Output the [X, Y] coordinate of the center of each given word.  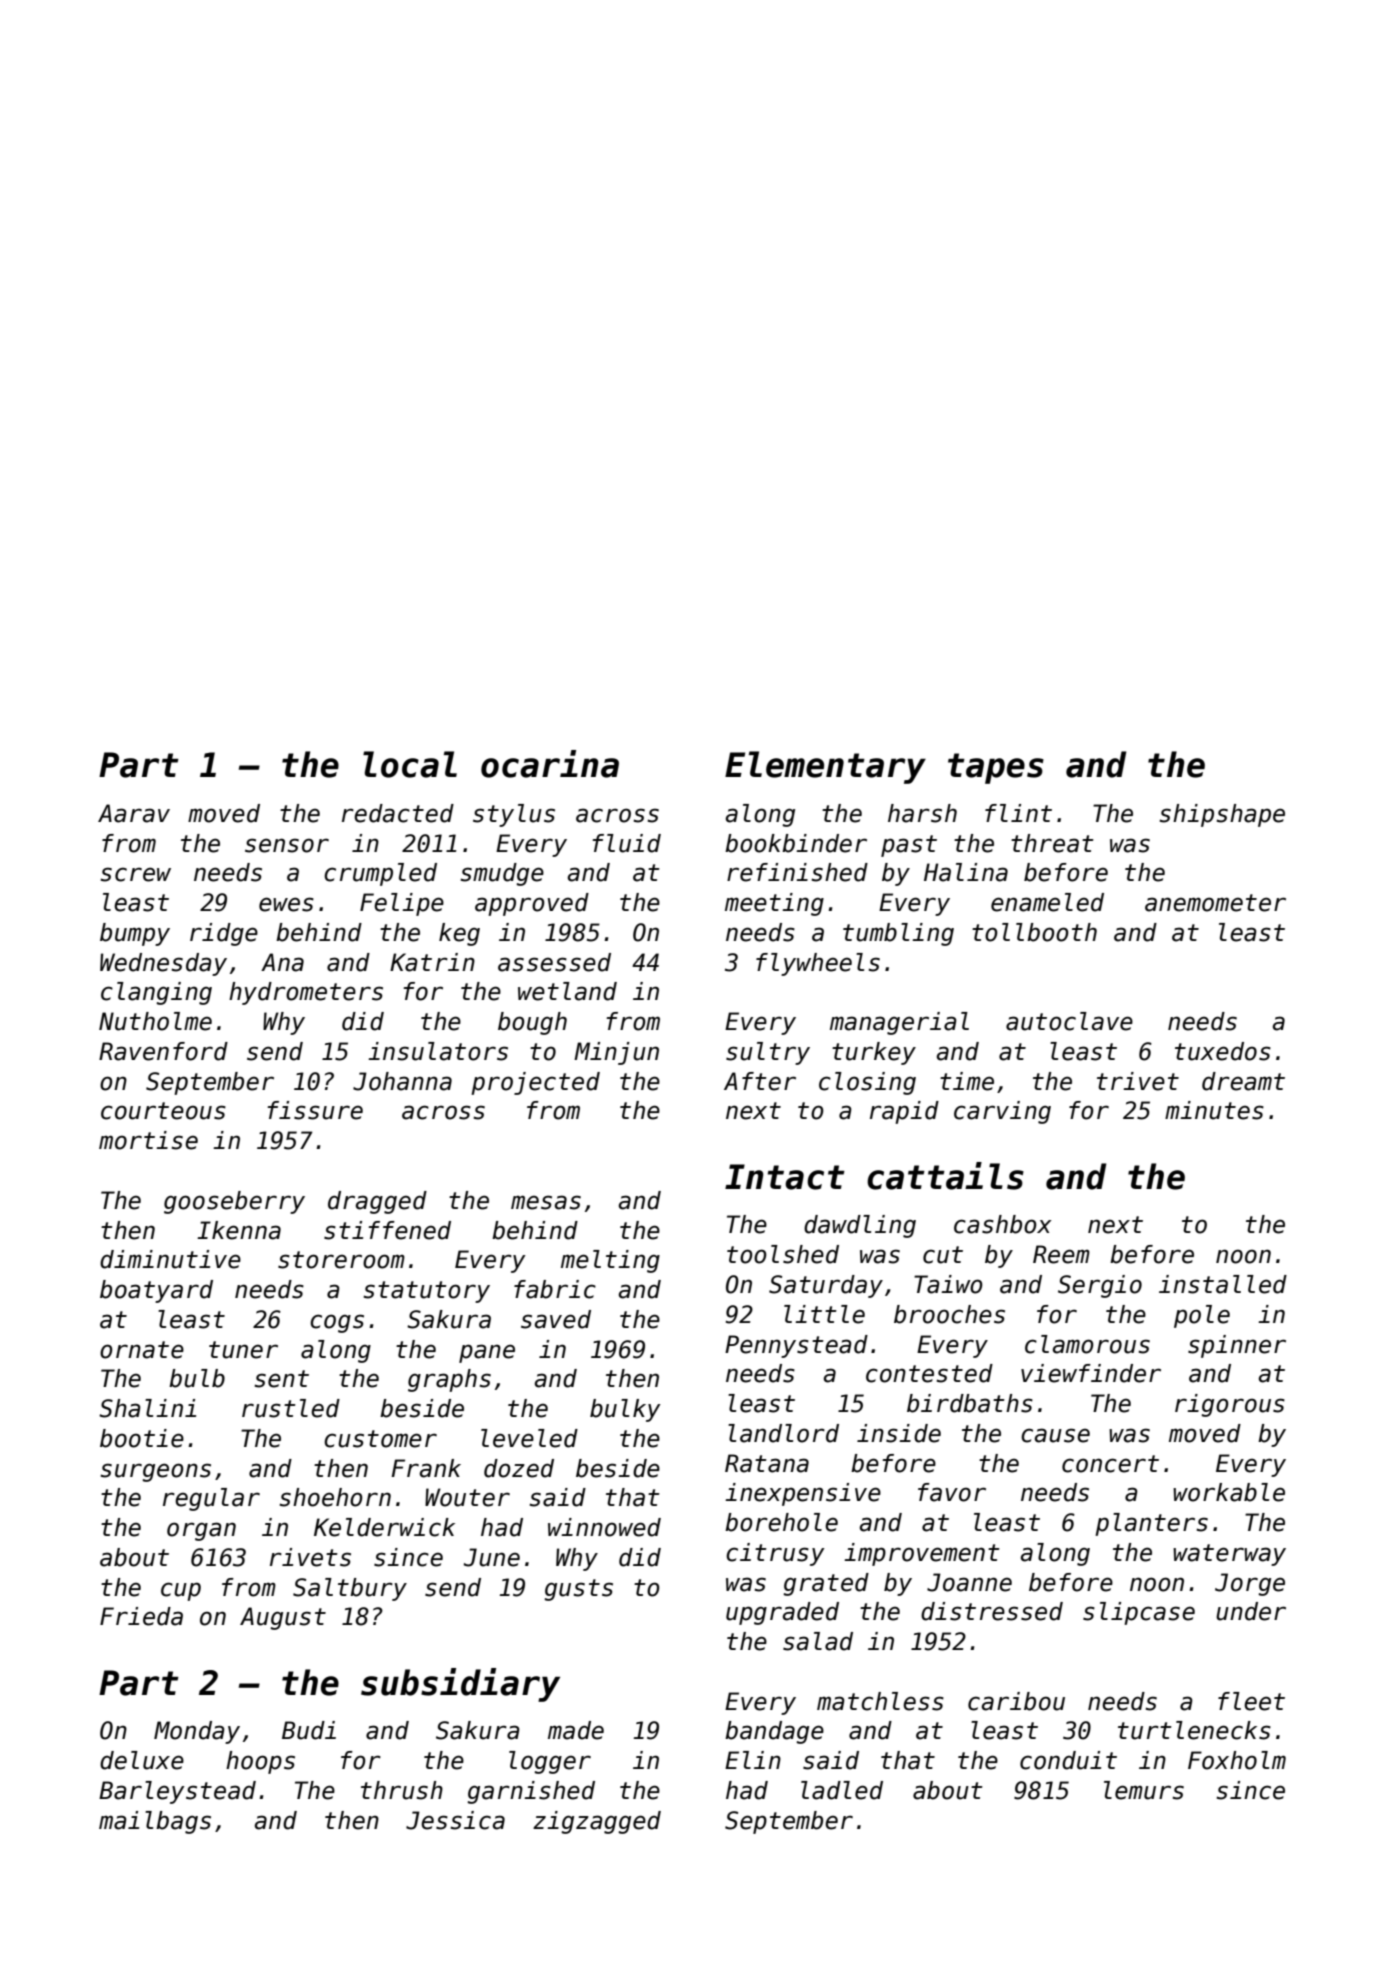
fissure [315, 1110]
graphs [449, 1380]
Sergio [1100, 1286]
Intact [785, 1177]
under [1251, 1611]
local [410, 764]
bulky [625, 1410]
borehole [781, 1522]
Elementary [825, 767]
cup [181, 1591]
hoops [260, 1762]
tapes [996, 768]
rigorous [1230, 1405]
